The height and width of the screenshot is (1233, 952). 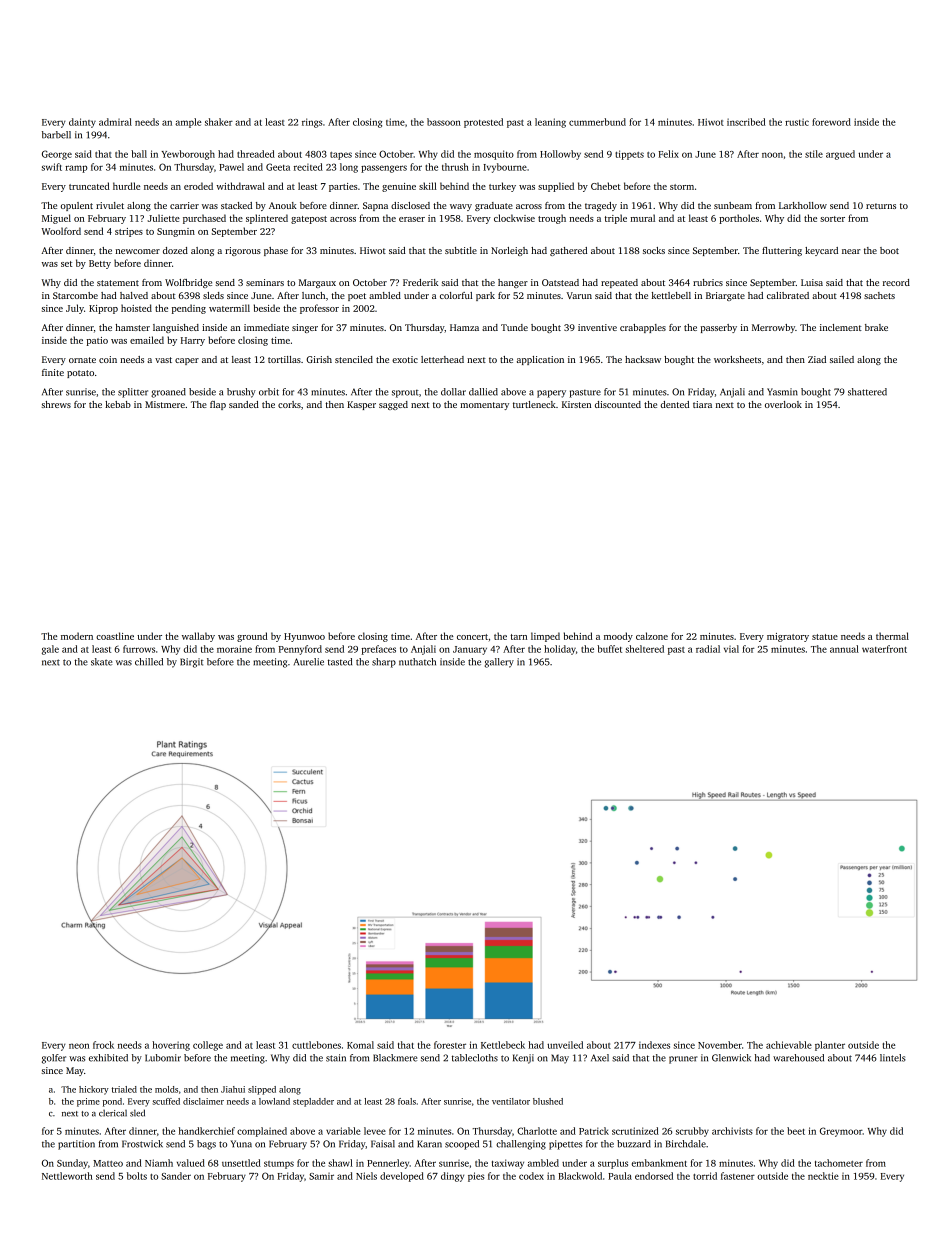 I want to click on statement, so click(x=118, y=283).
